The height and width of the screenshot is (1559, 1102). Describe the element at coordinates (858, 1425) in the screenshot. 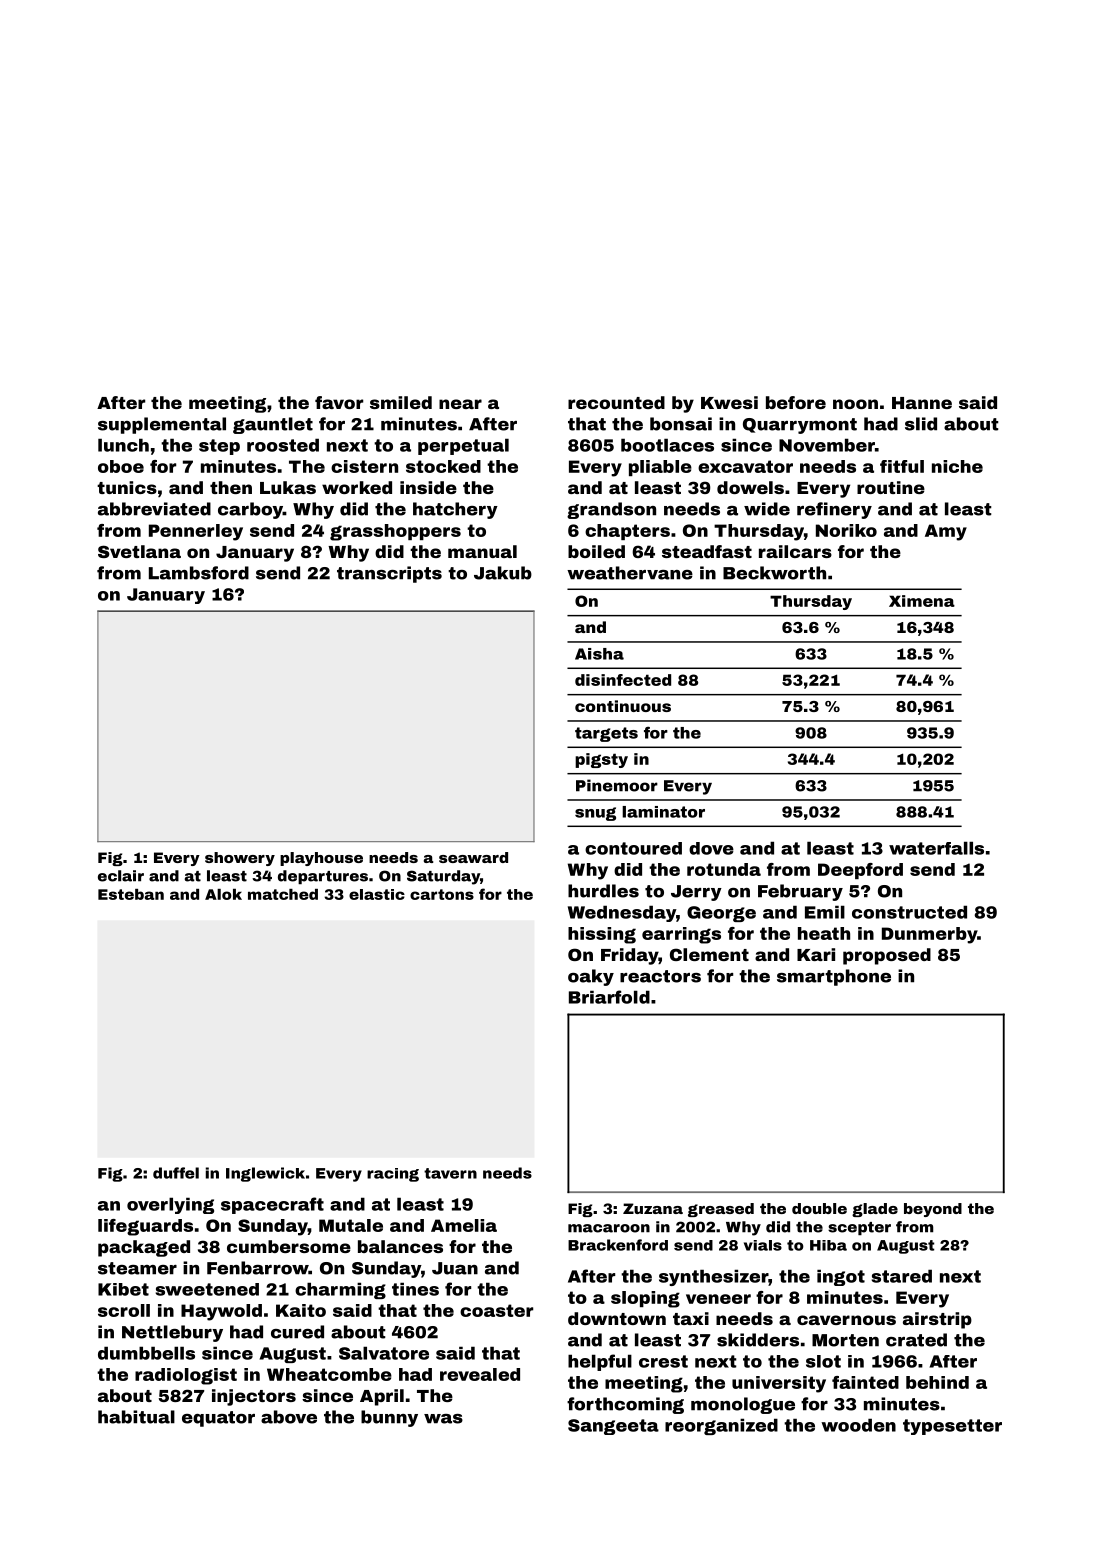

I see `wooden` at that location.
